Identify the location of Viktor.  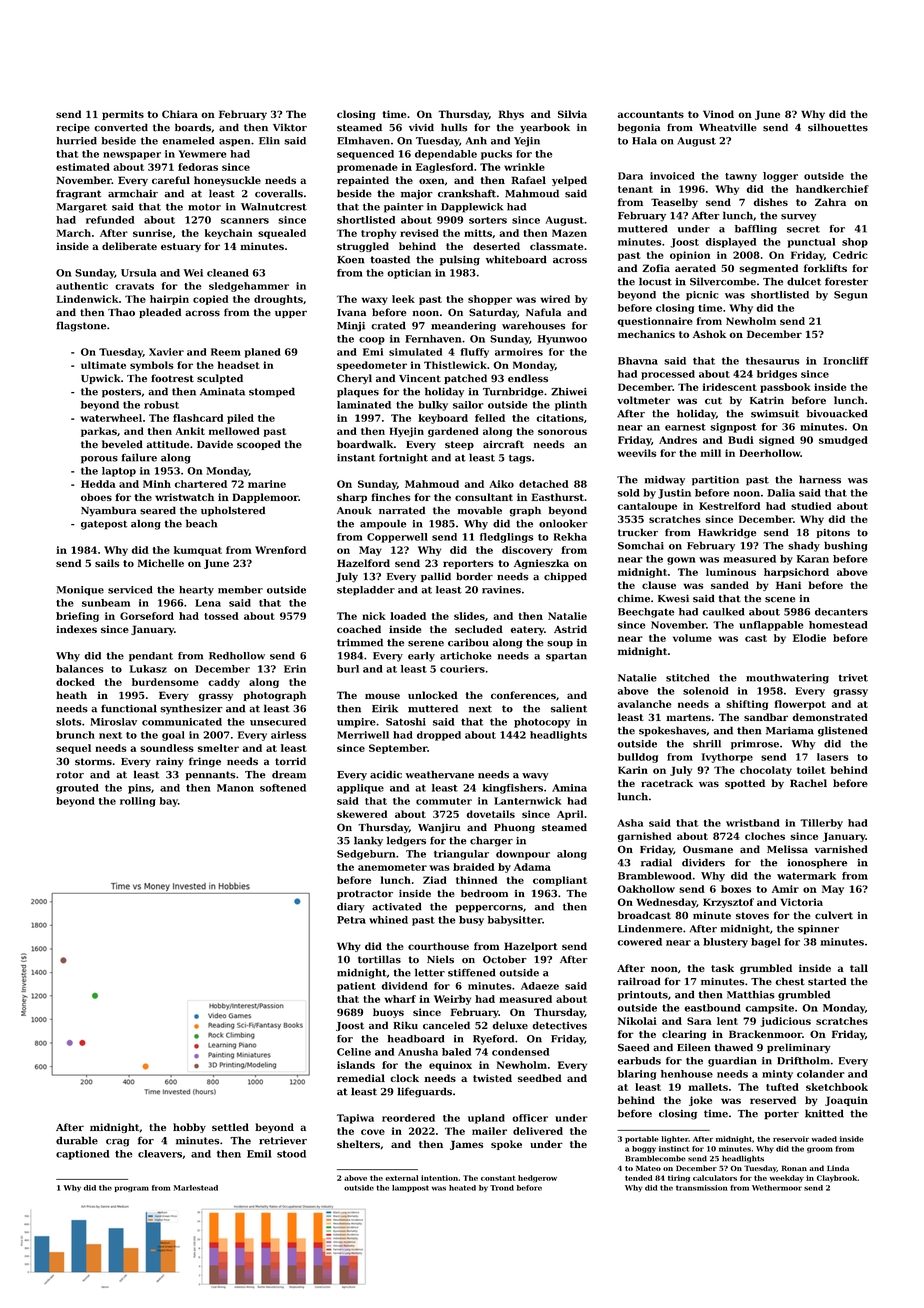
(290, 127).
